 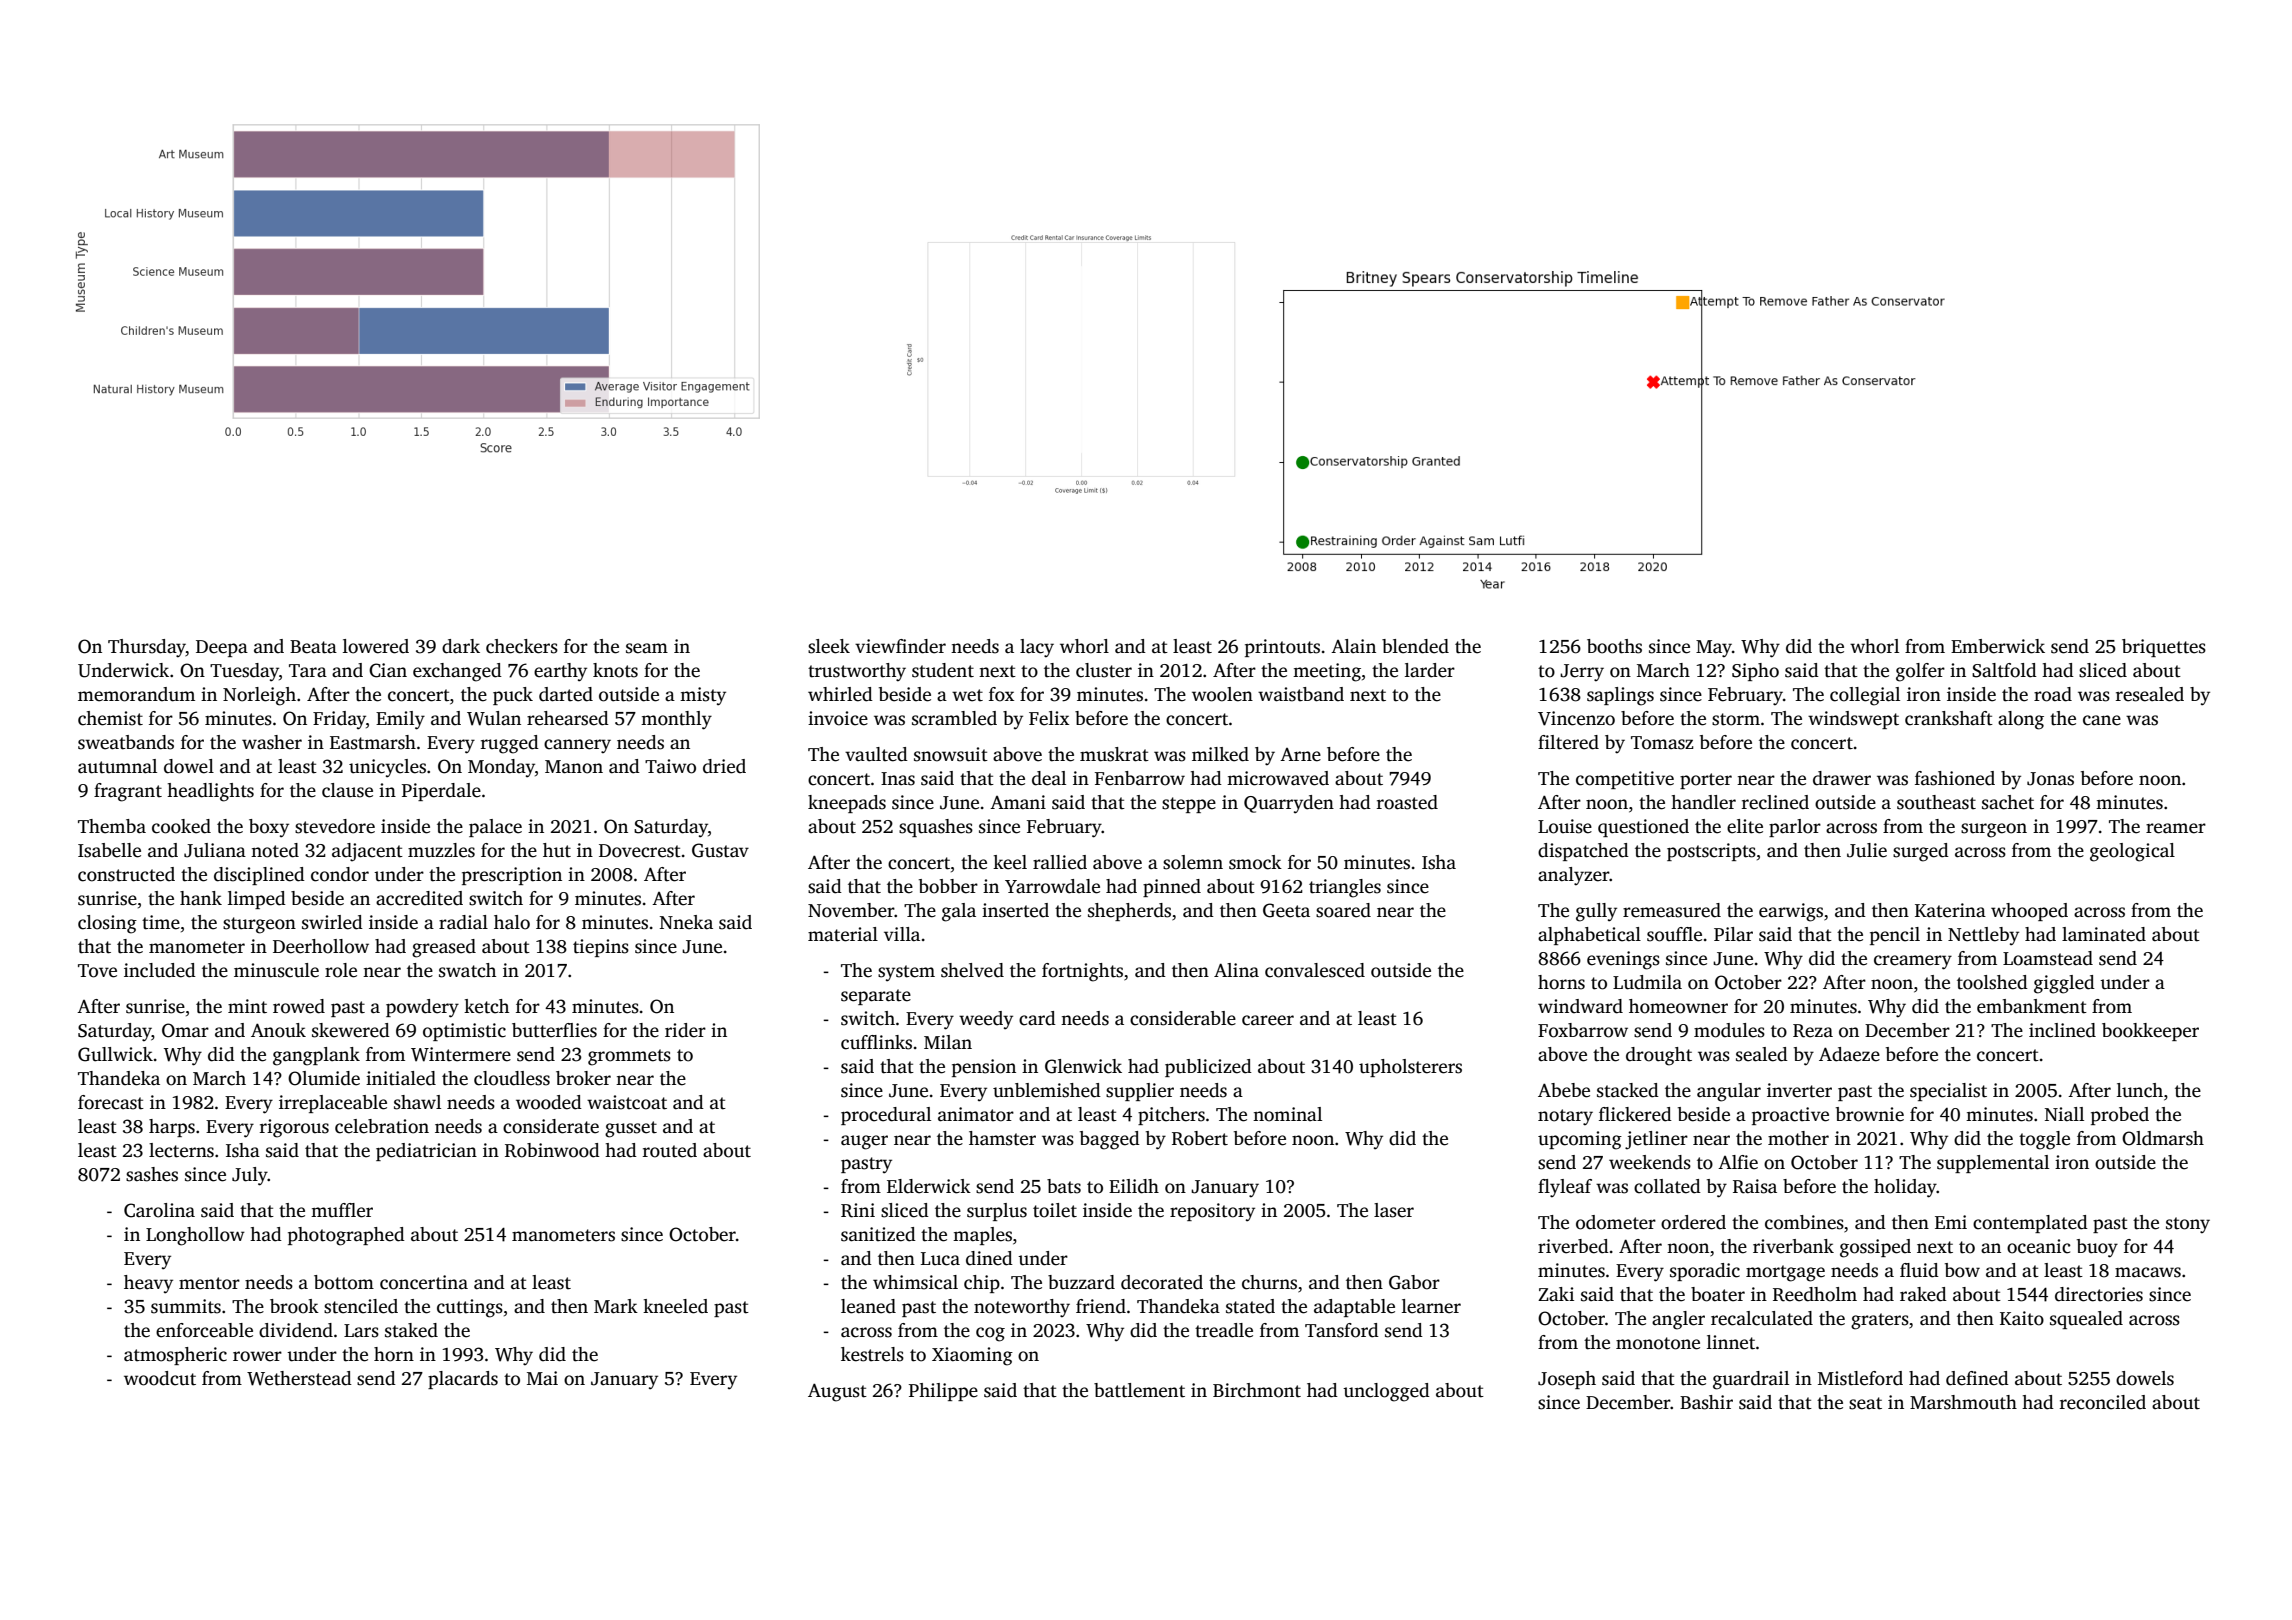 I want to click on drawer, so click(x=1842, y=778).
